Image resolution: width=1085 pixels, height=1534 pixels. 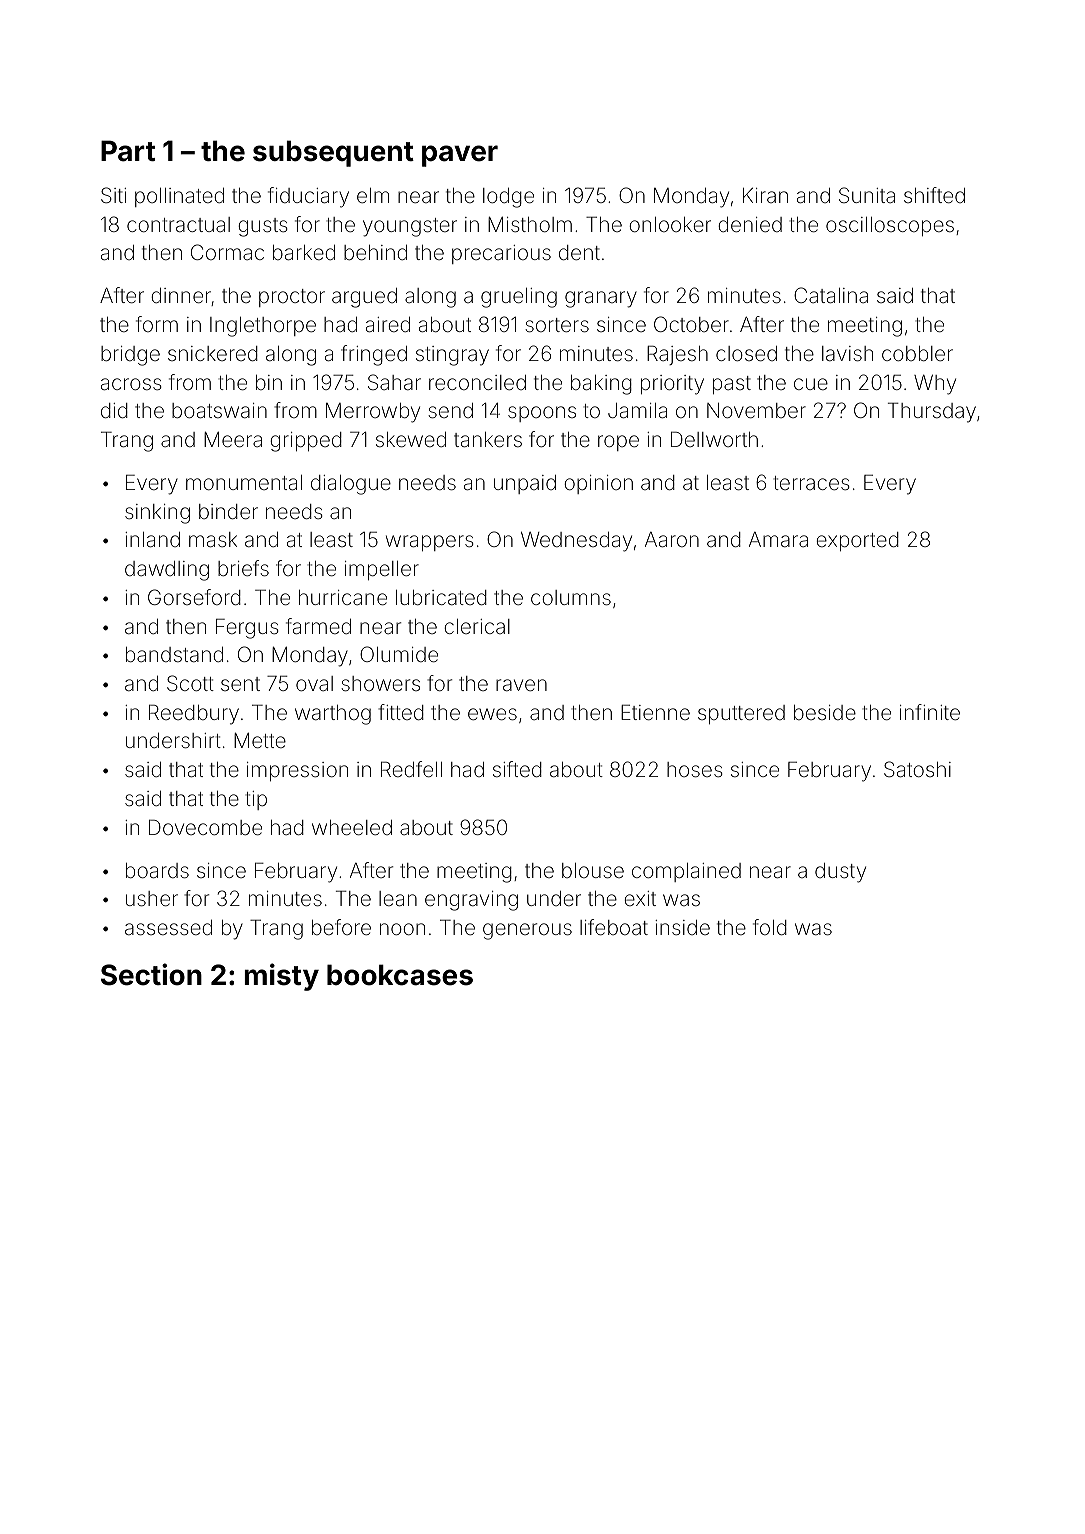 I want to click on Catalina, so click(x=831, y=295).
